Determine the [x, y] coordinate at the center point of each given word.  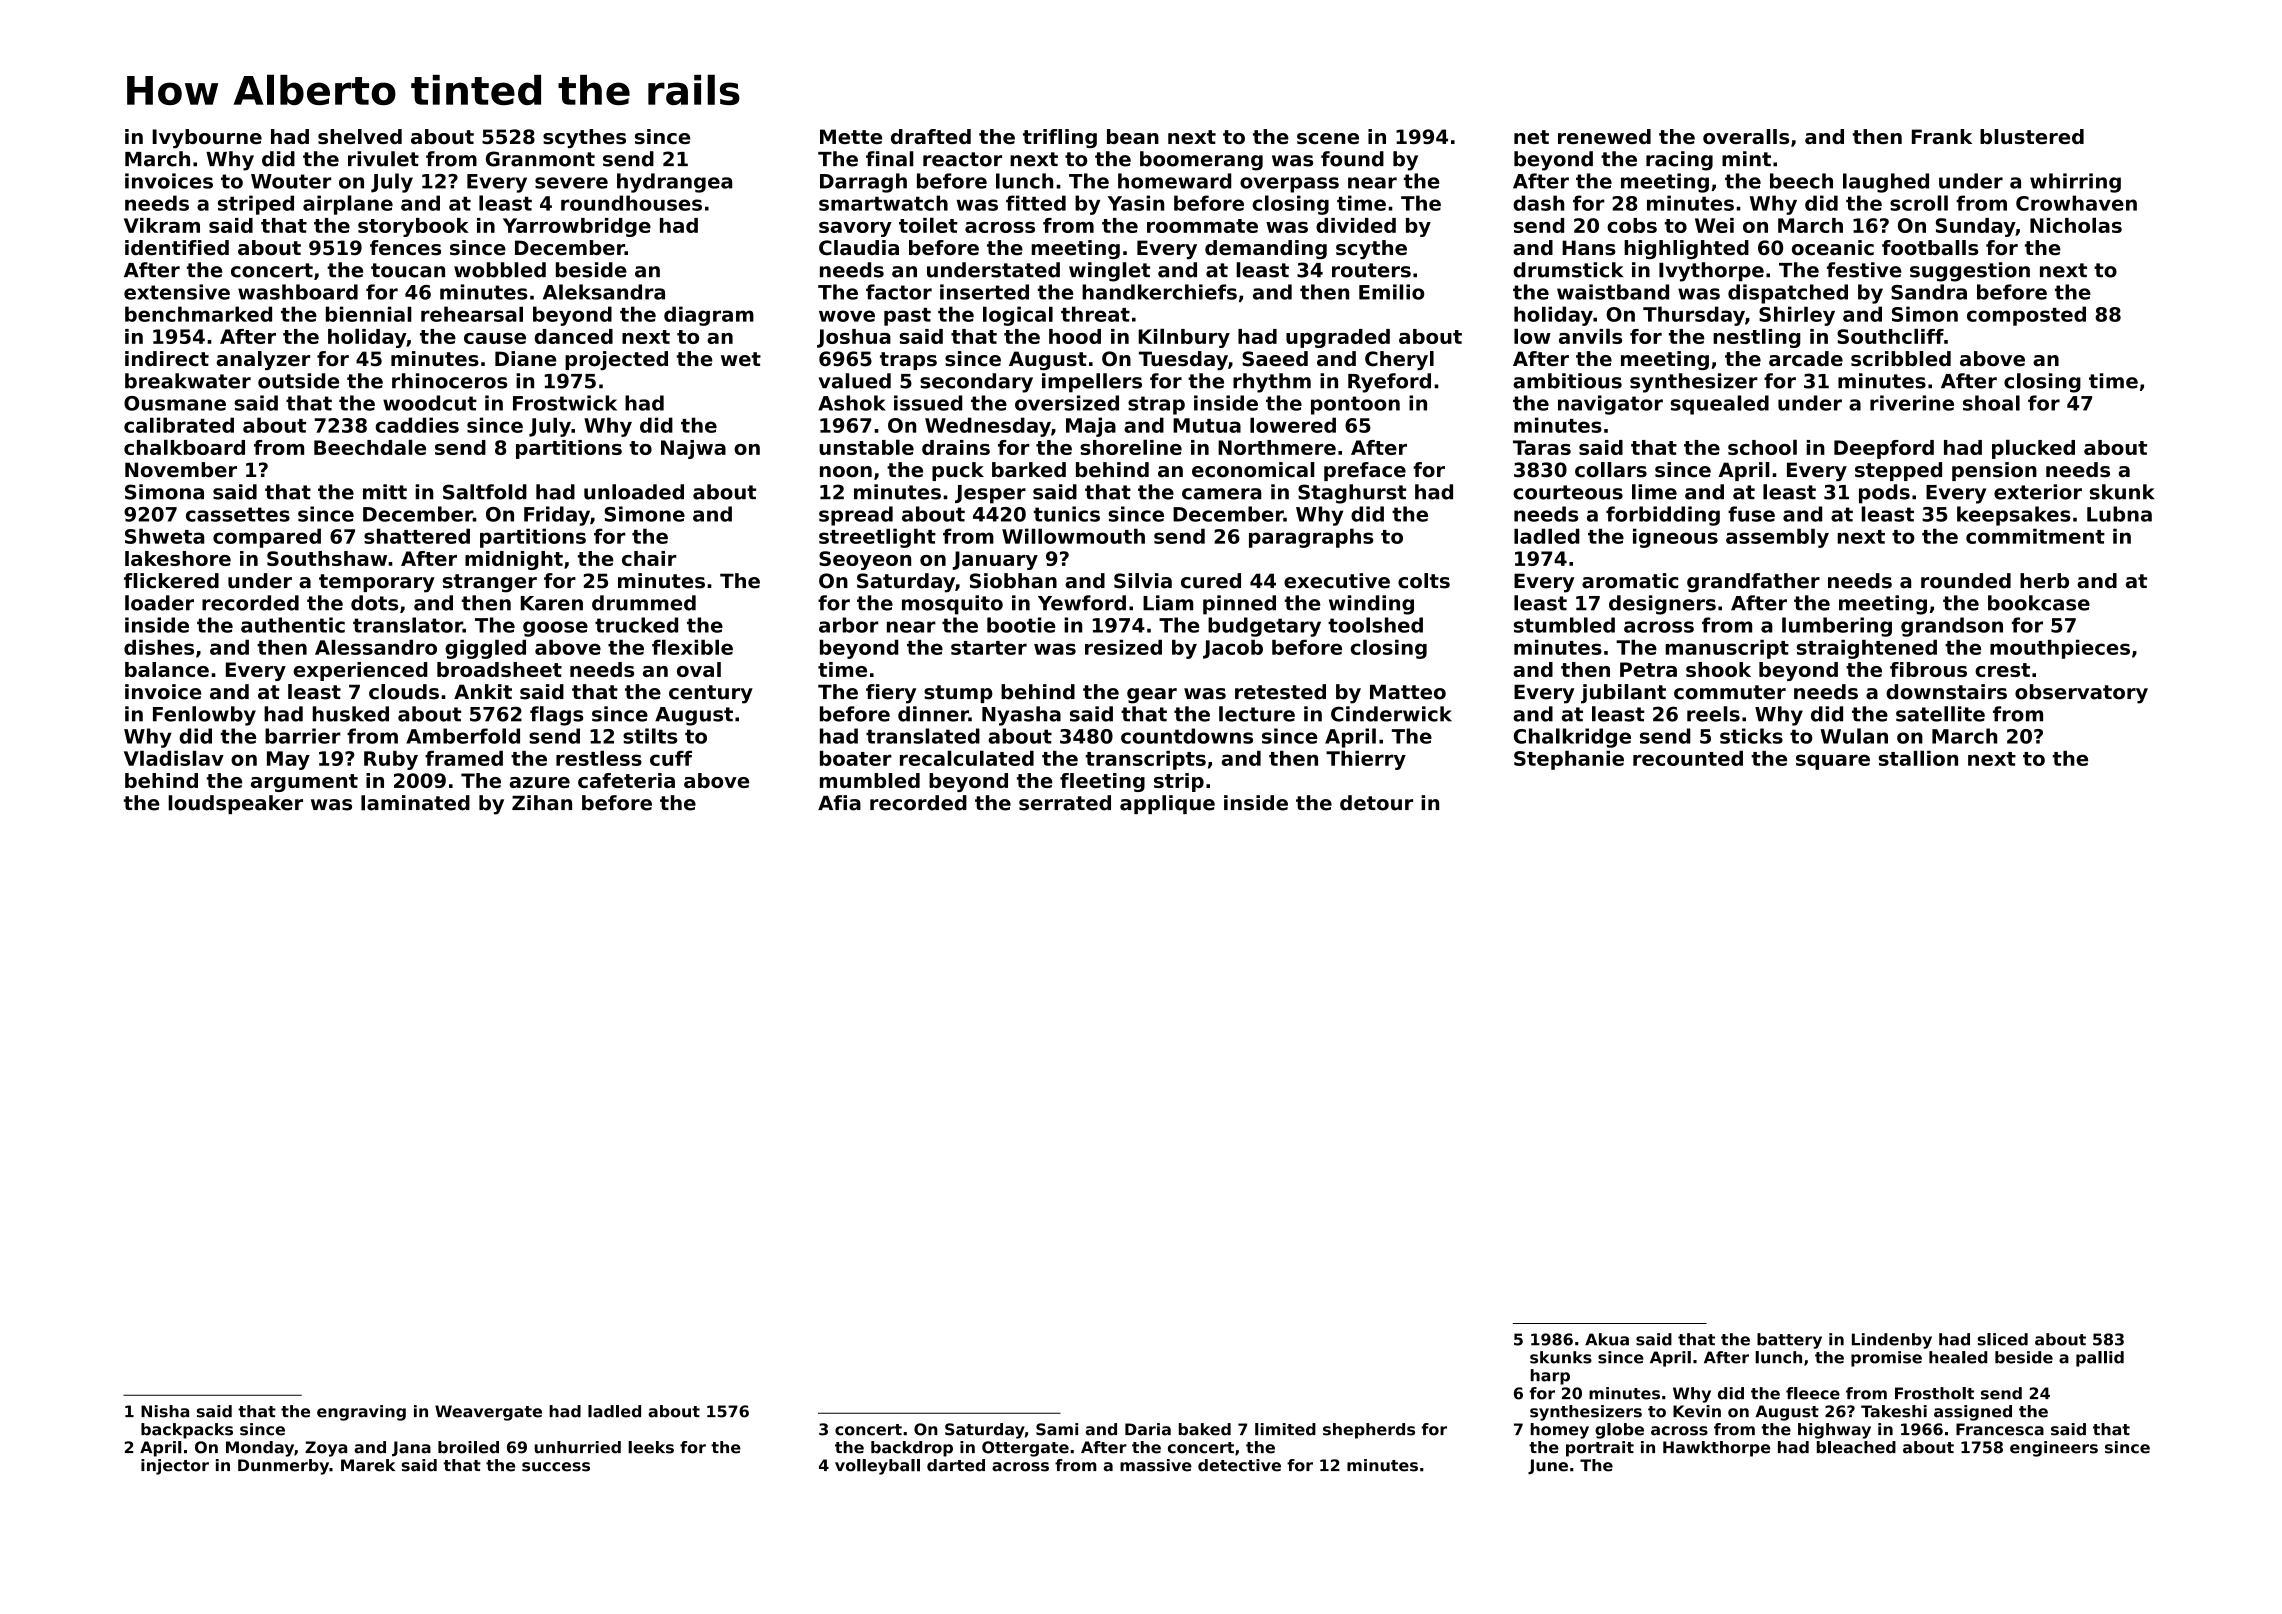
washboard [298, 292]
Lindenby [1892, 1341]
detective [1239, 1465]
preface [1365, 471]
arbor [849, 625]
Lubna [2119, 514]
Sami [1057, 1429]
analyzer [263, 360]
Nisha [165, 1411]
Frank [1942, 136]
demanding [1266, 249]
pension [1994, 471]
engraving [361, 1413]
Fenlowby [204, 716]
